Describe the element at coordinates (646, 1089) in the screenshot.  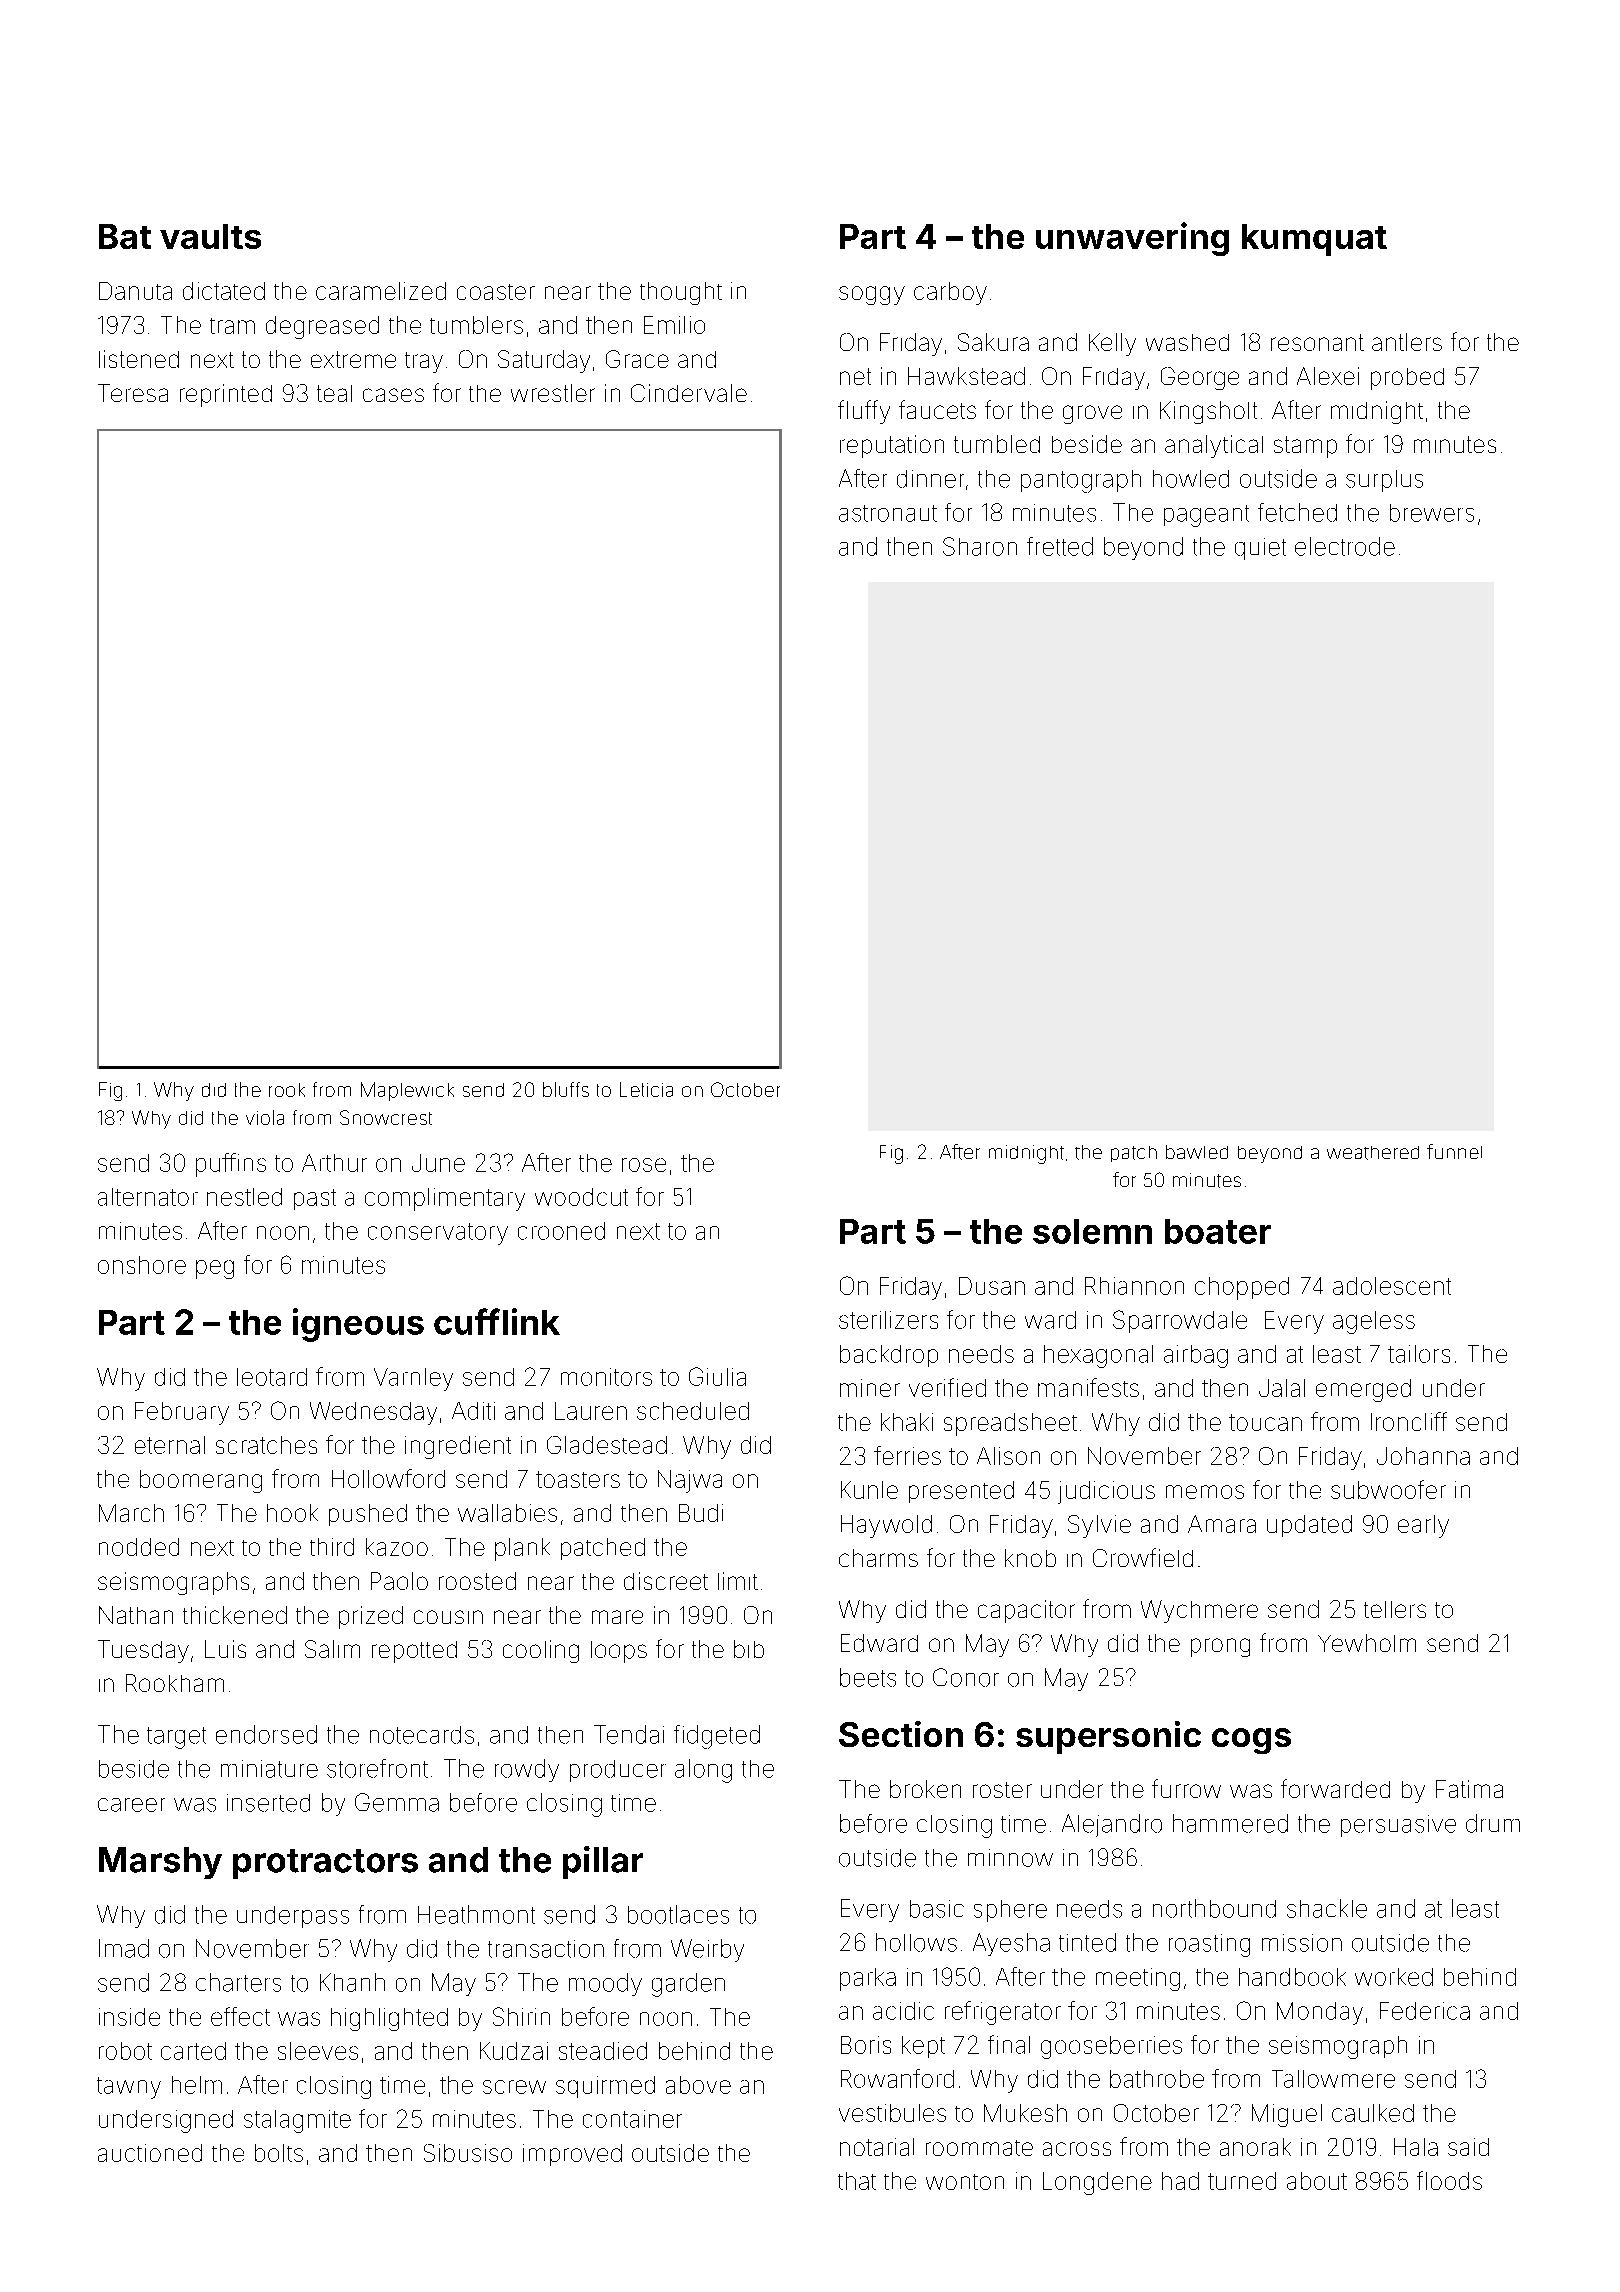
I see `Leticia` at that location.
